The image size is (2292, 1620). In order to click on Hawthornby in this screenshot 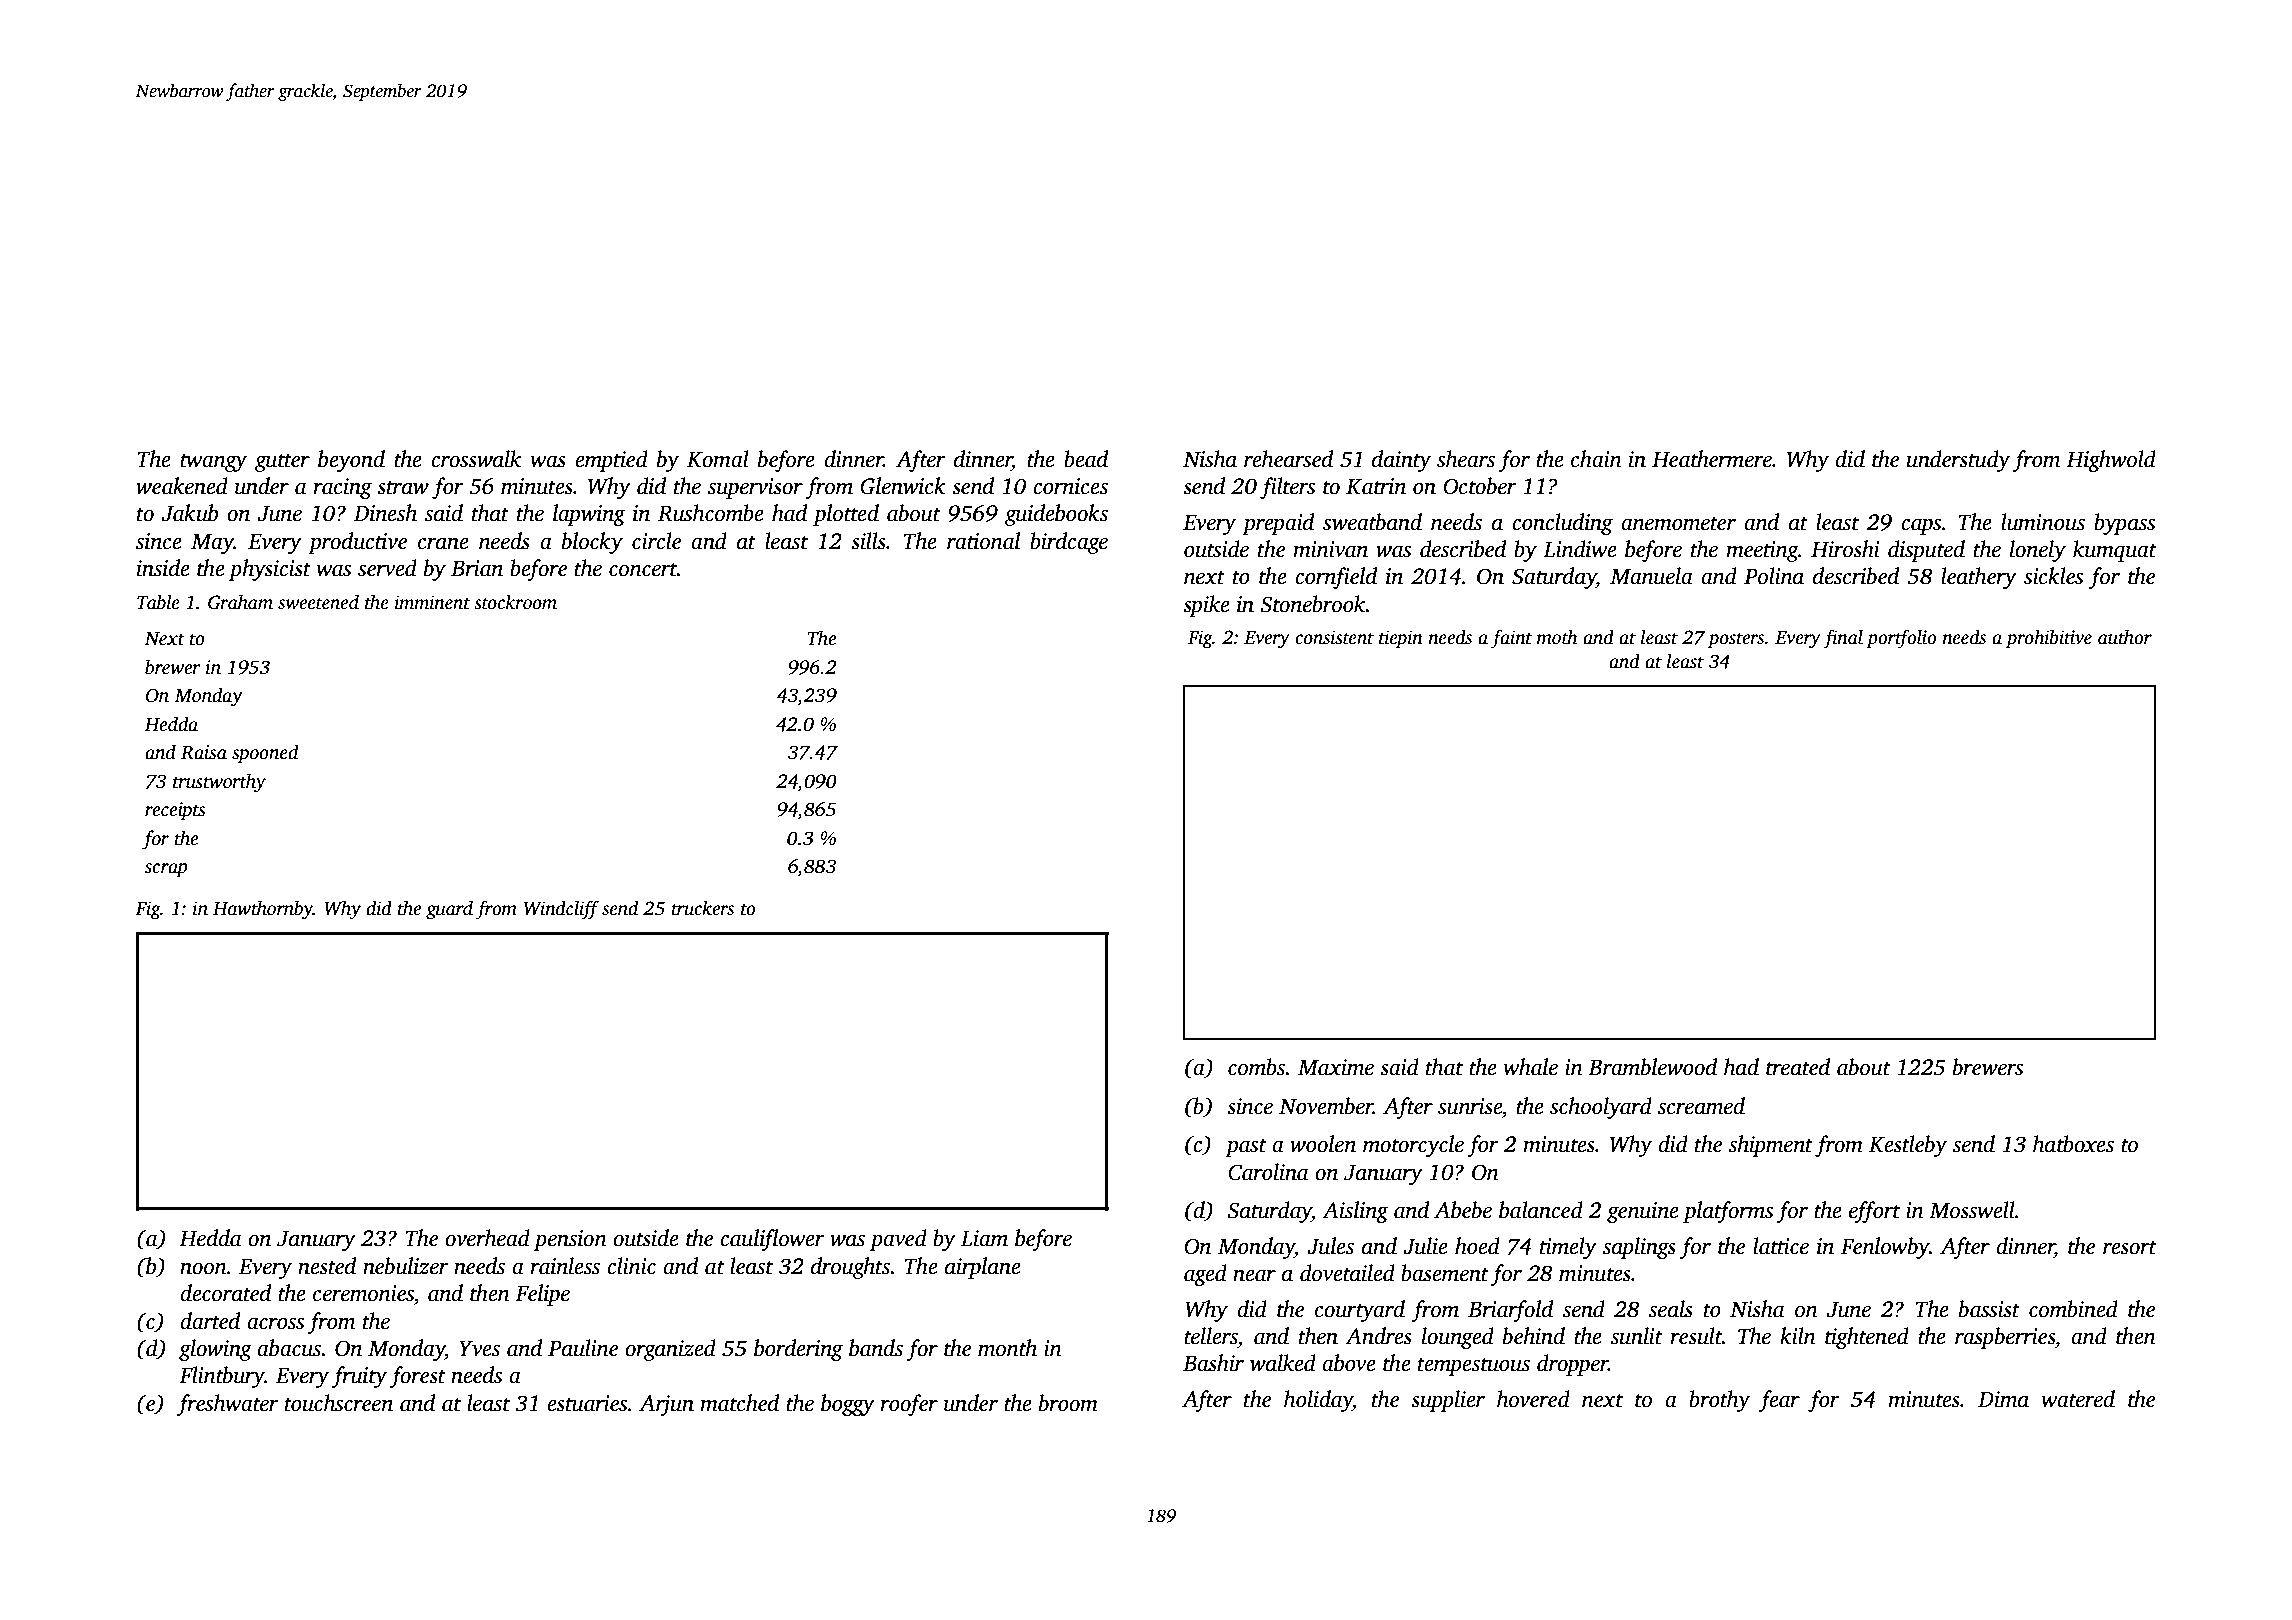, I will do `click(263, 910)`.
